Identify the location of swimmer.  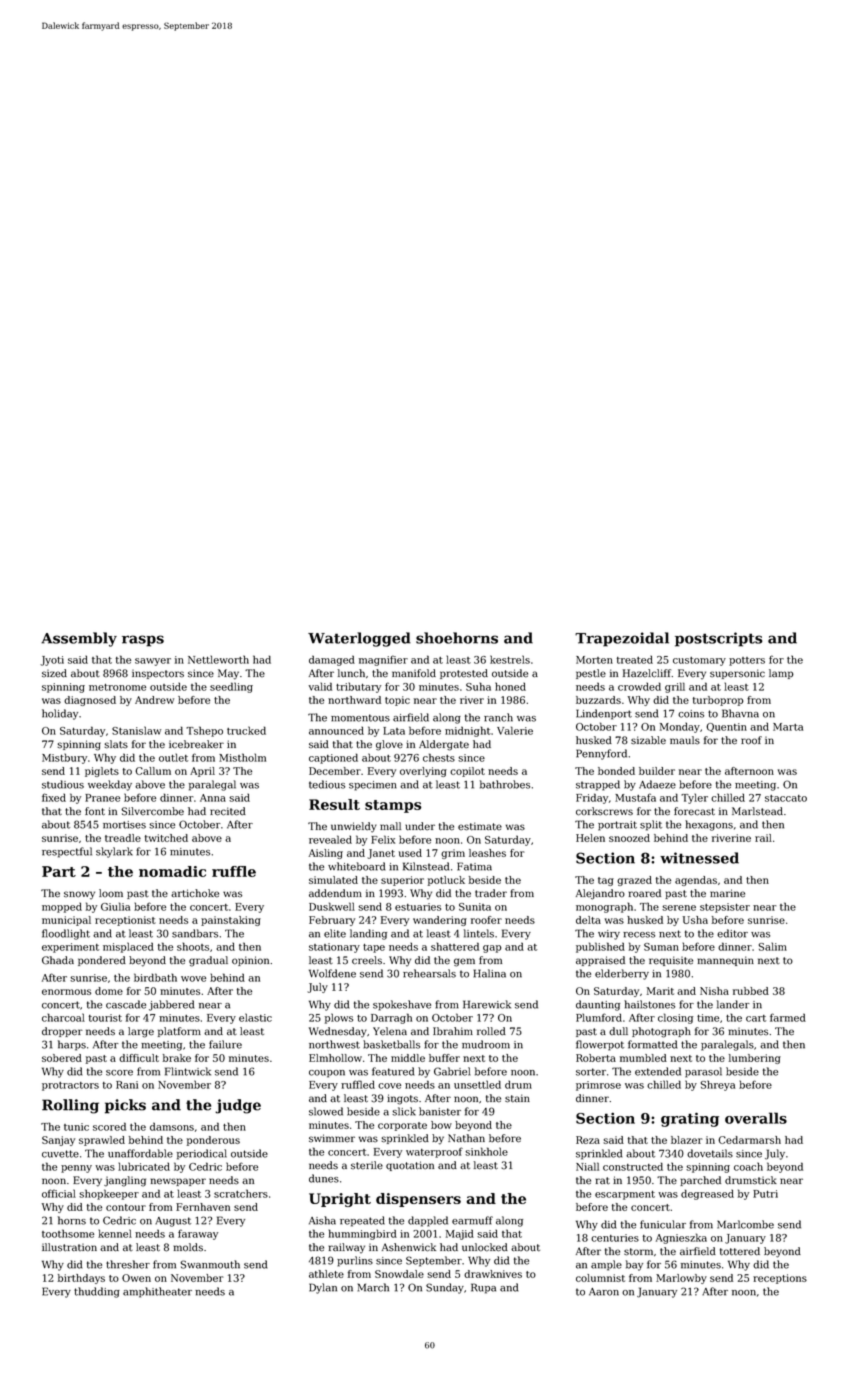
(332, 1138).
